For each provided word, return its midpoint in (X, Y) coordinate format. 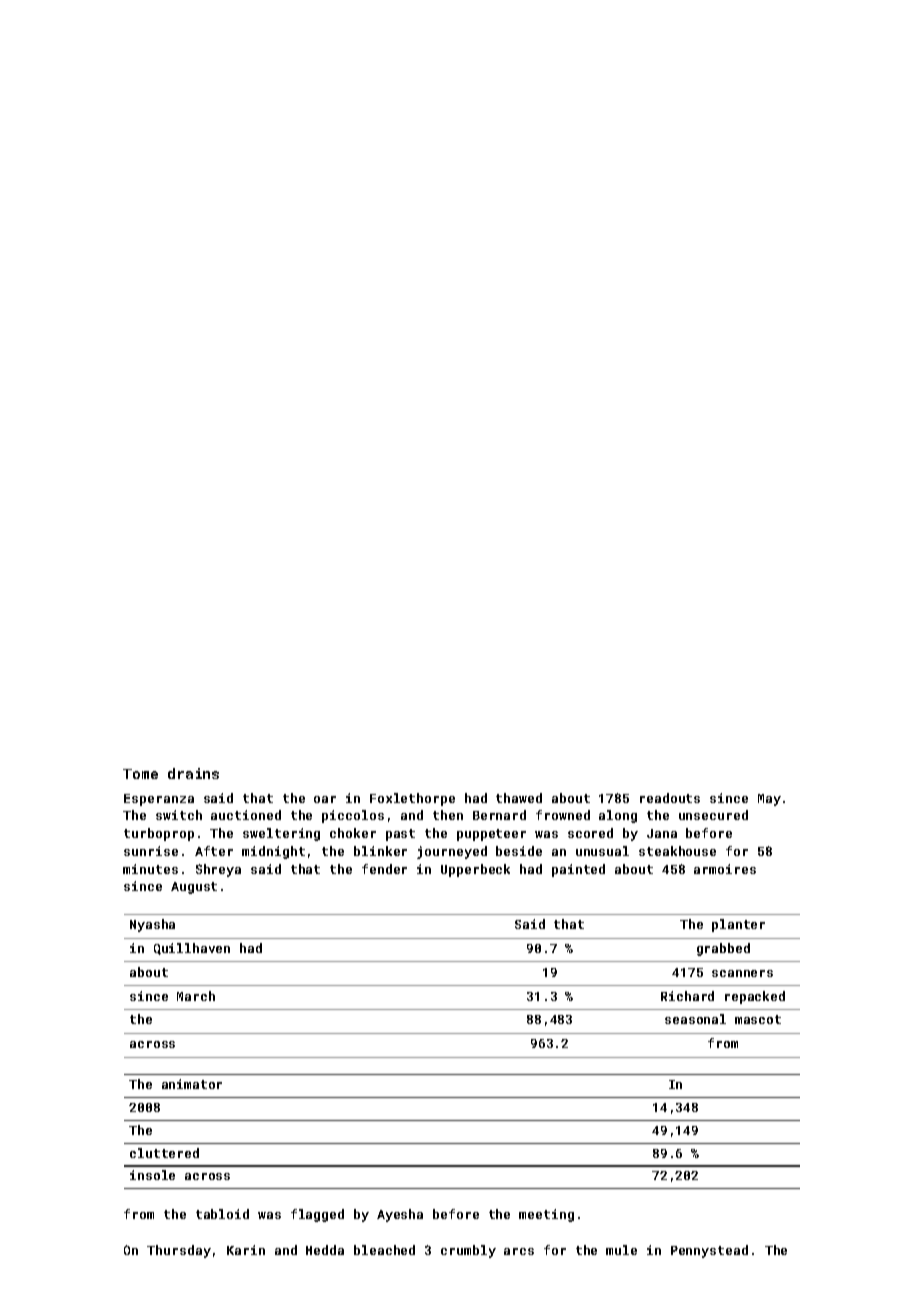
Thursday (179, 1251)
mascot (758, 1019)
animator (192, 1084)
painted (578, 870)
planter (738, 925)
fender (384, 869)
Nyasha (152, 925)
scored (590, 833)
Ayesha (400, 1215)
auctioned (246, 815)
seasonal (695, 1019)
